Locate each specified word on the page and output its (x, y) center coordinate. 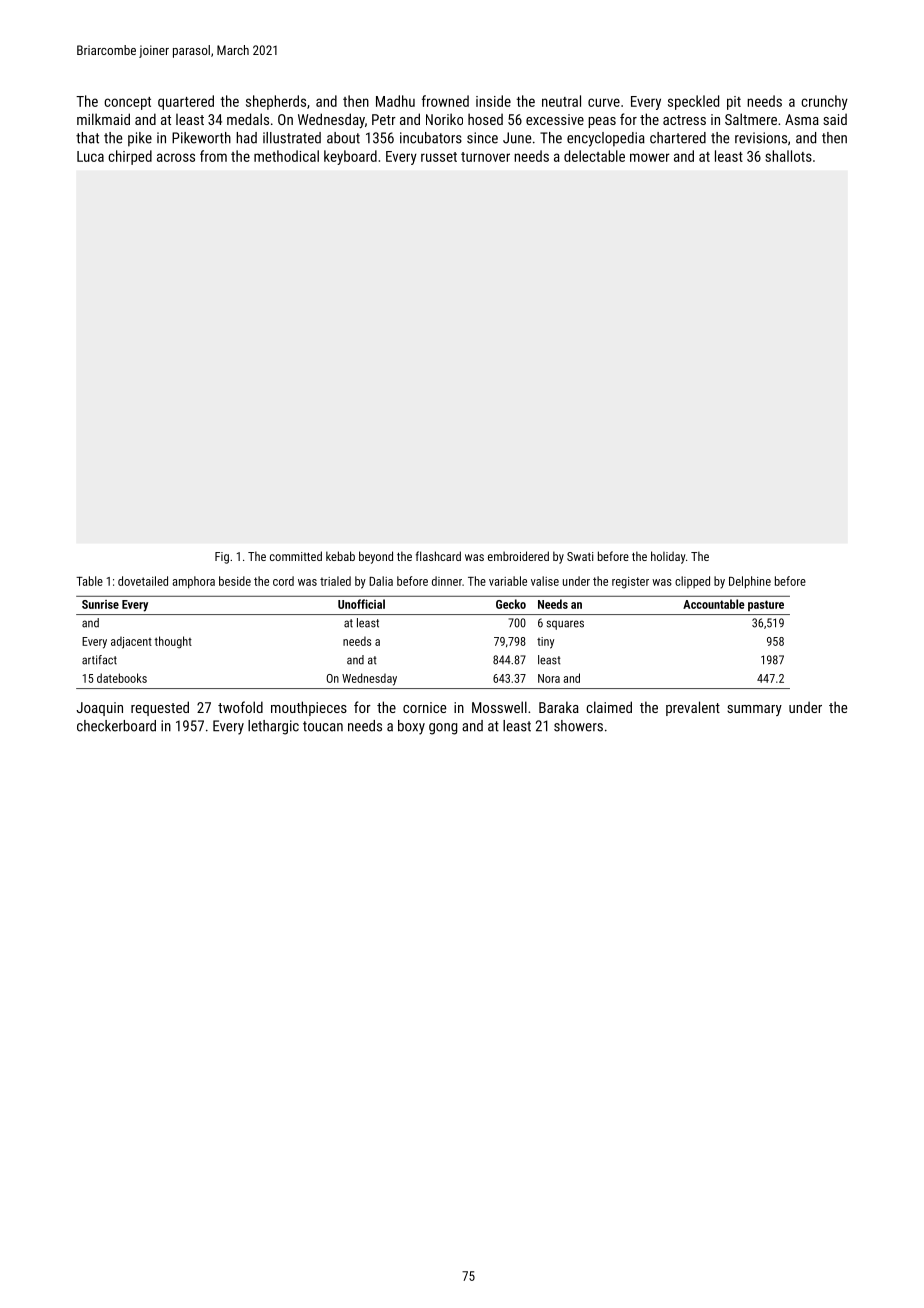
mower (650, 157)
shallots (788, 156)
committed (296, 556)
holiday (668, 557)
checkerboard (116, 726)
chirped (130, 157)
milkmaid (103, 119)
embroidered (518, 556)
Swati (580, 556)
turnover (485, 157)
